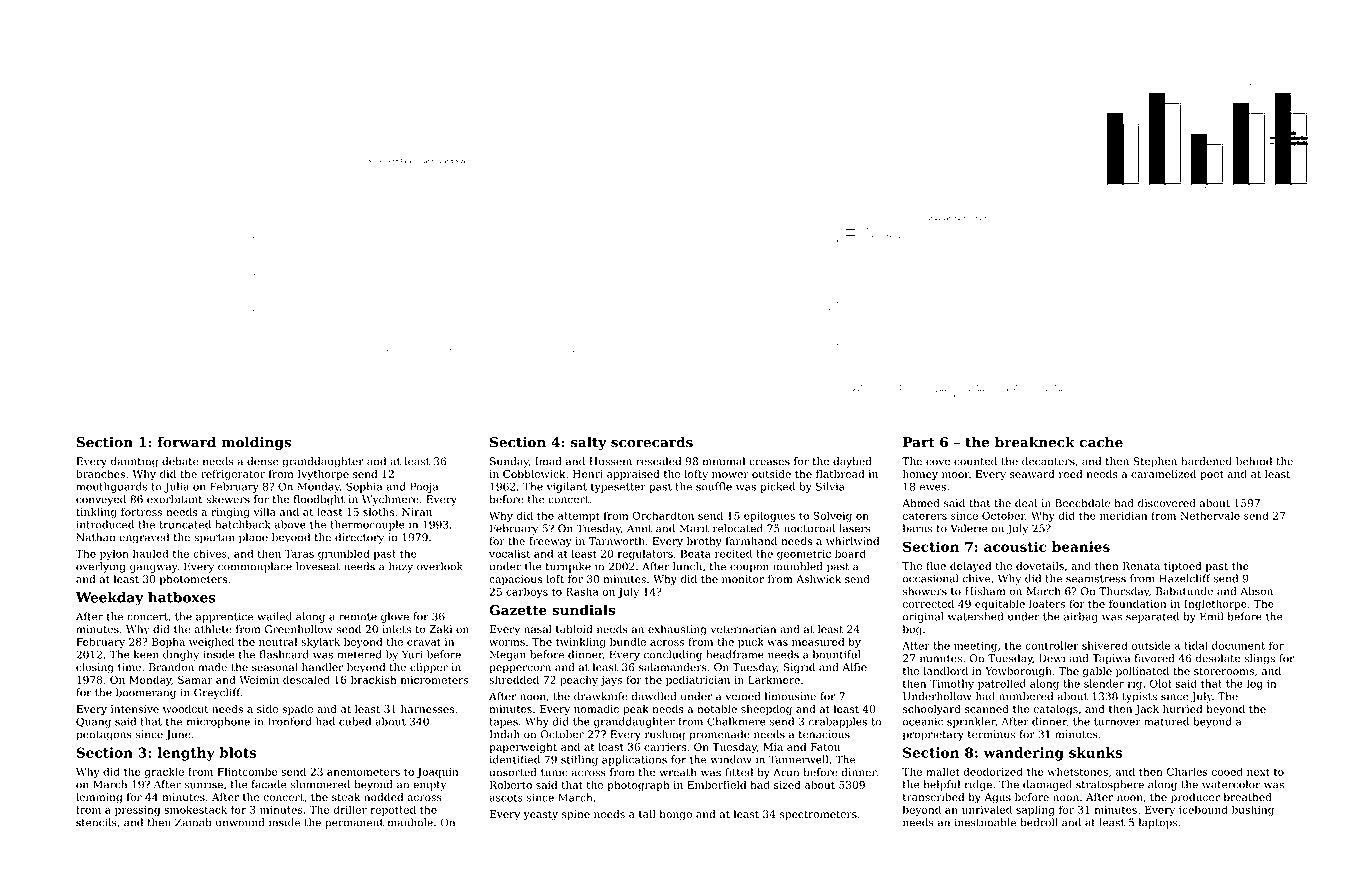  I want to click on Renata, so click(1141, 566).
